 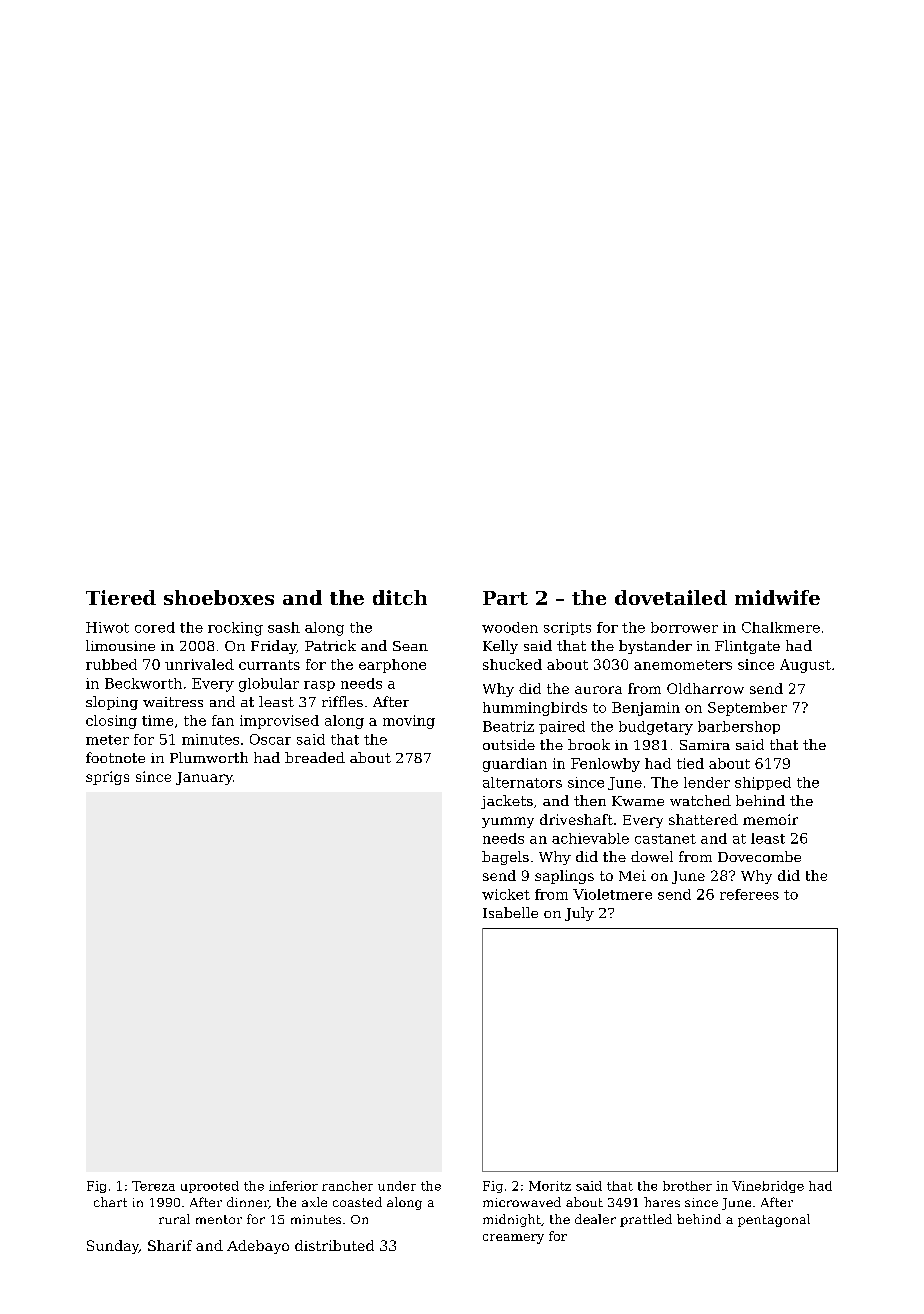 What do you see at coordinates (747, 709) in the document?
I see `September` at bounding box center [747, 709].
